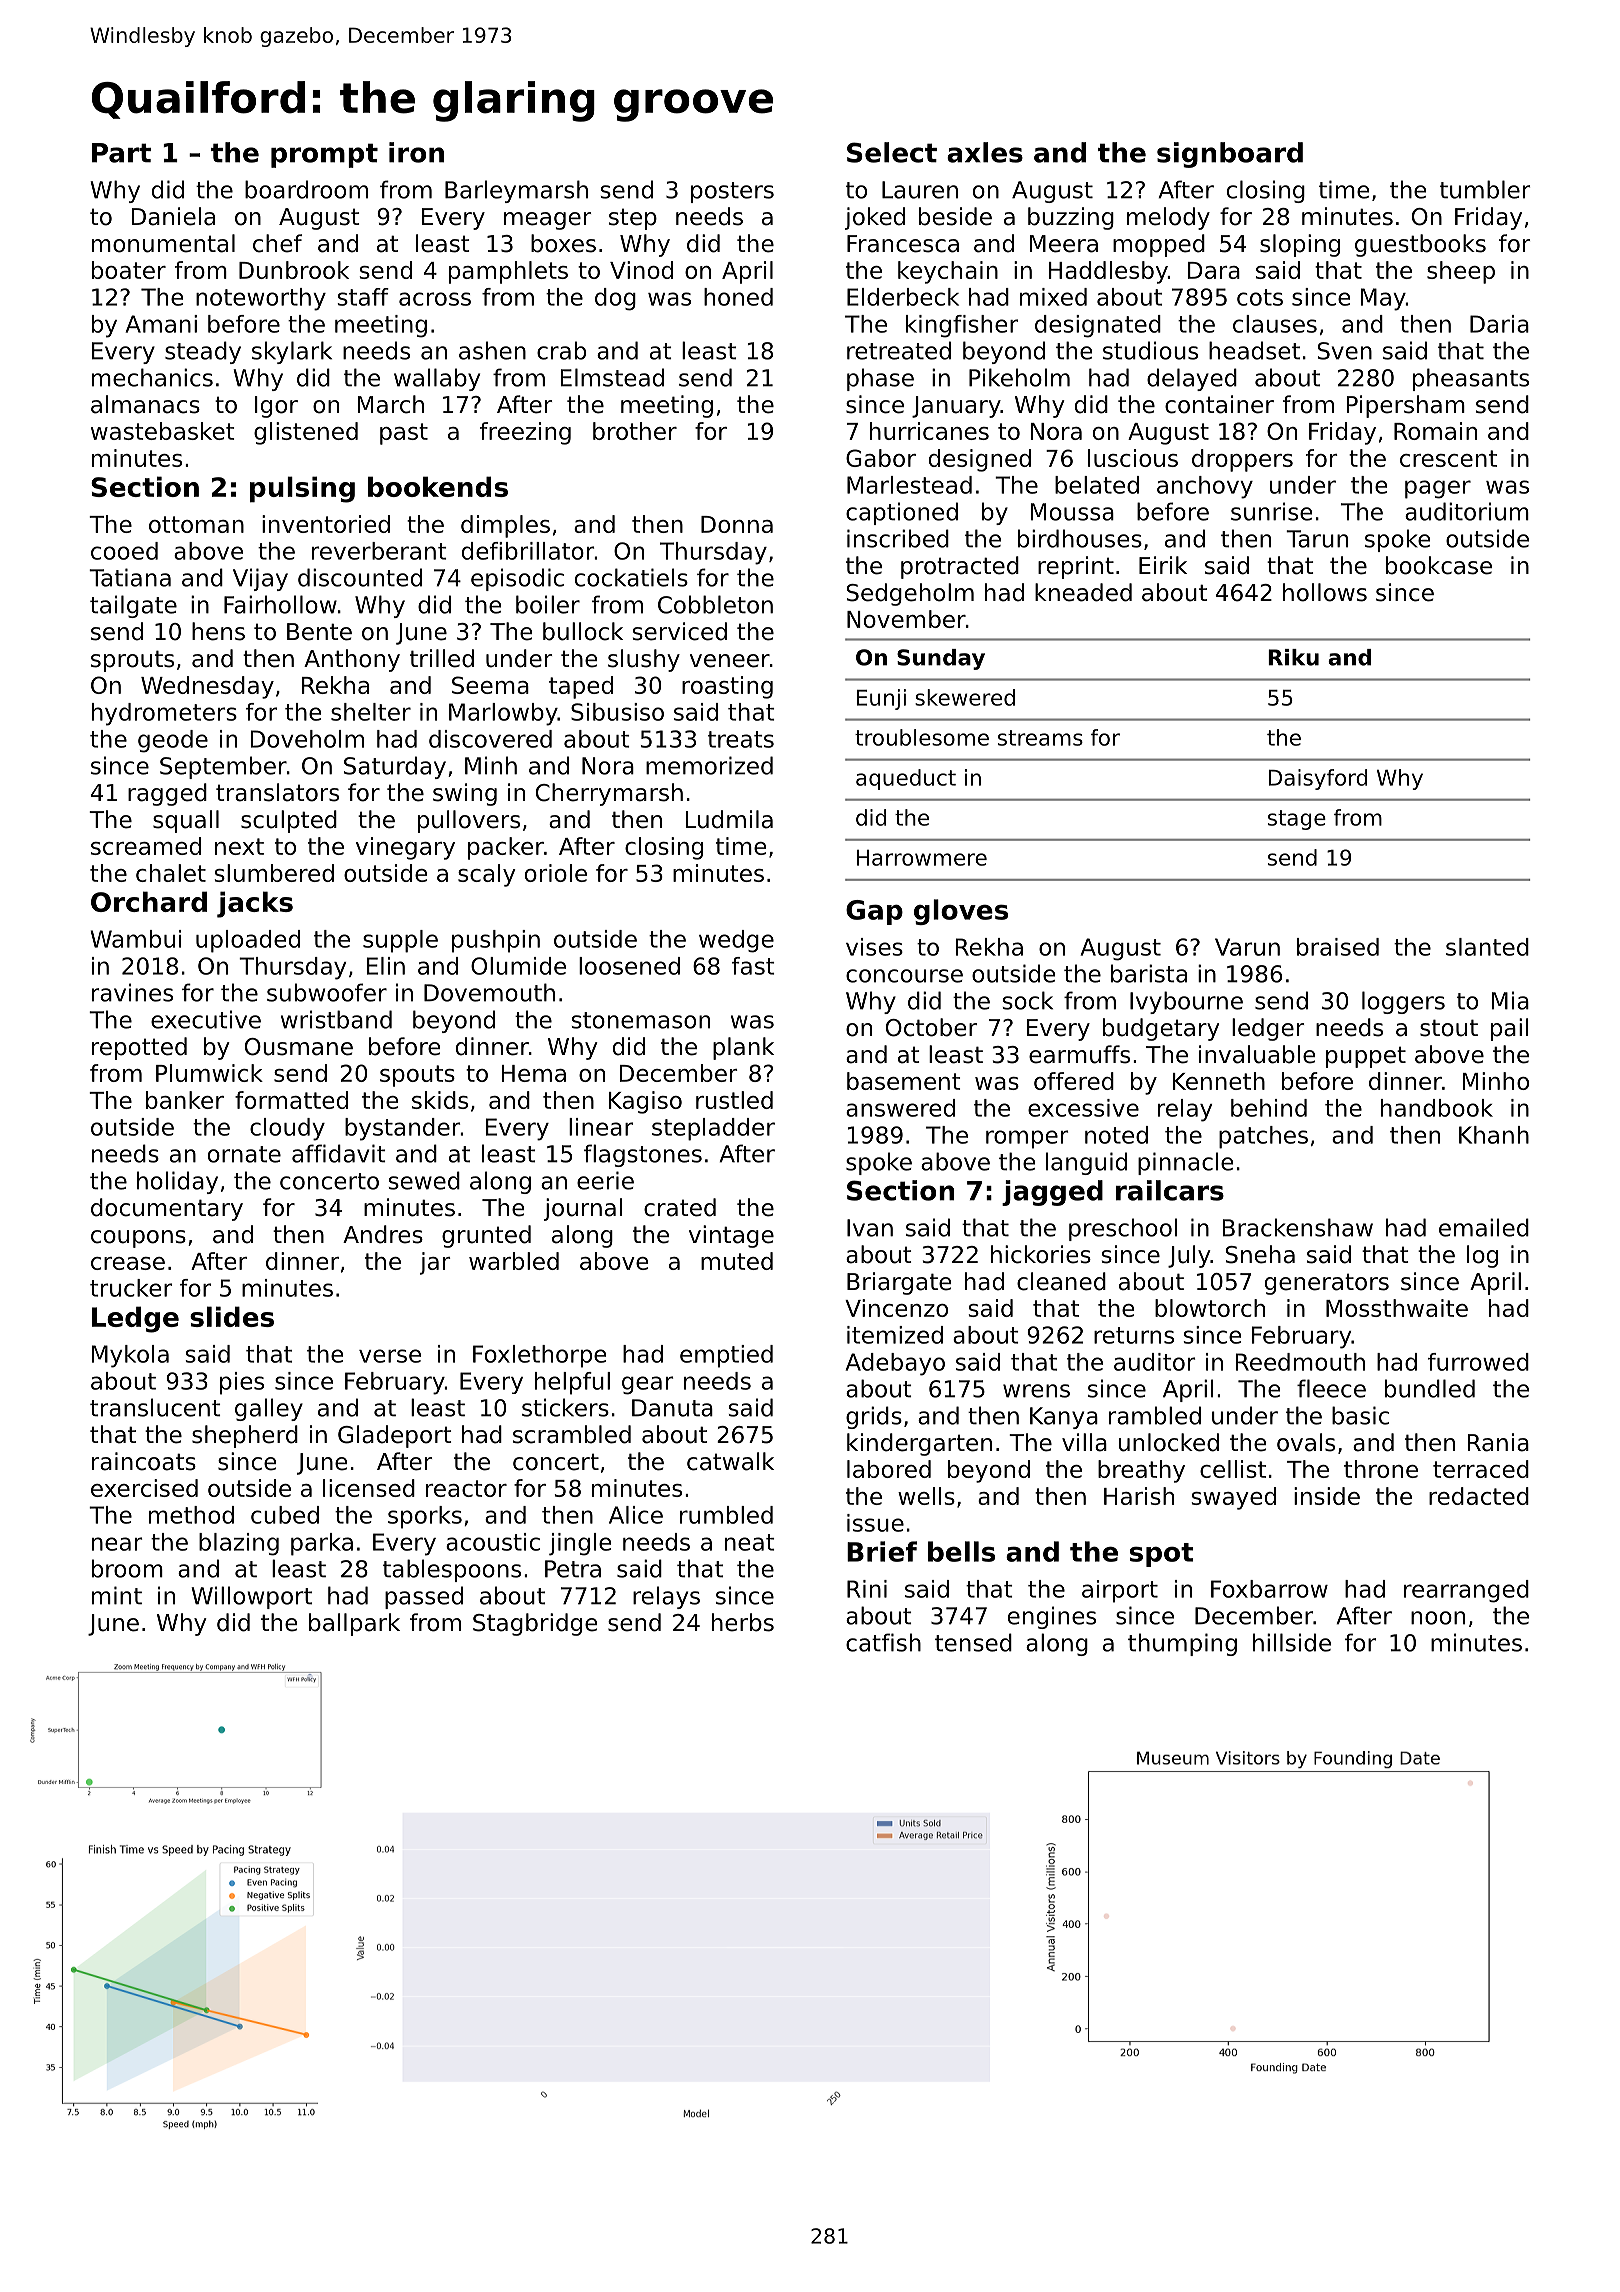 The image size is (1620, 2292). Describe the element at coordinates (505, 526) in the image. I see `dimples` at that location.
